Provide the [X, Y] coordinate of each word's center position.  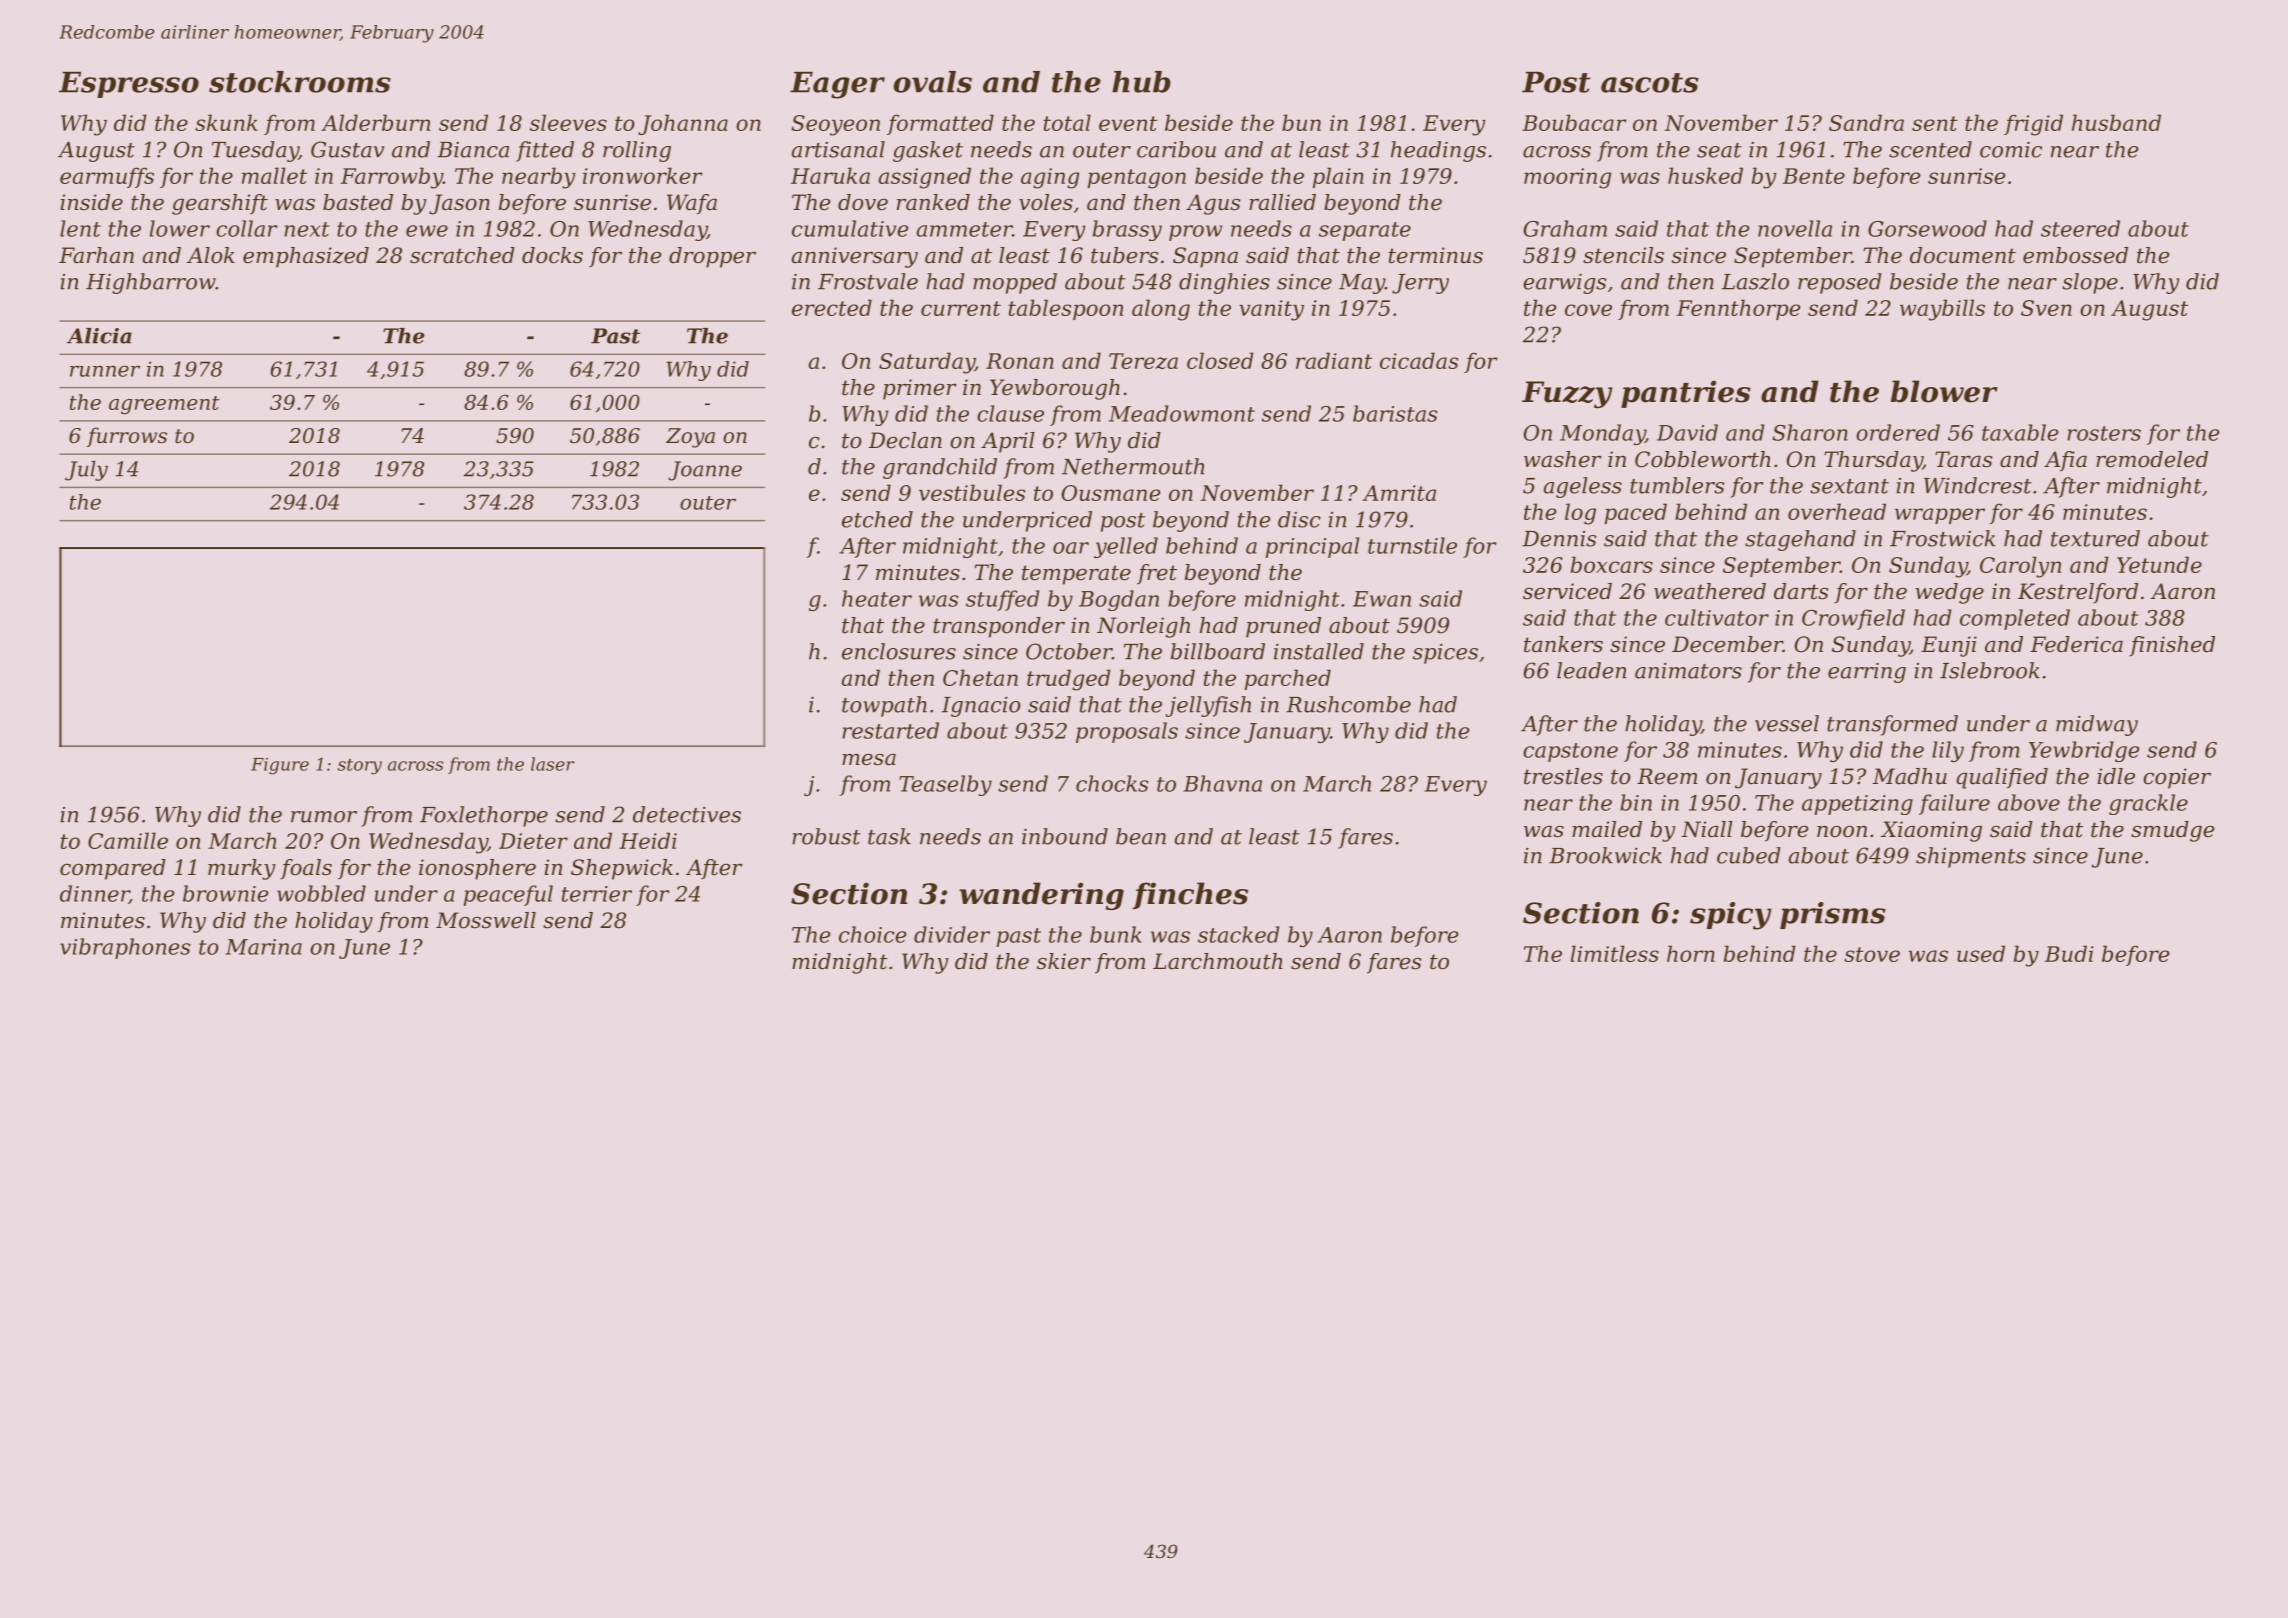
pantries [1686, 394]
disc [1299, 519]
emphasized [306, 257]
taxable [2020, 432]
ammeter [964, 229]
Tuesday [255, 151]
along [1161, 310]
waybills [1942, 310]
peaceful [508, 895]
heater [877, 598]
